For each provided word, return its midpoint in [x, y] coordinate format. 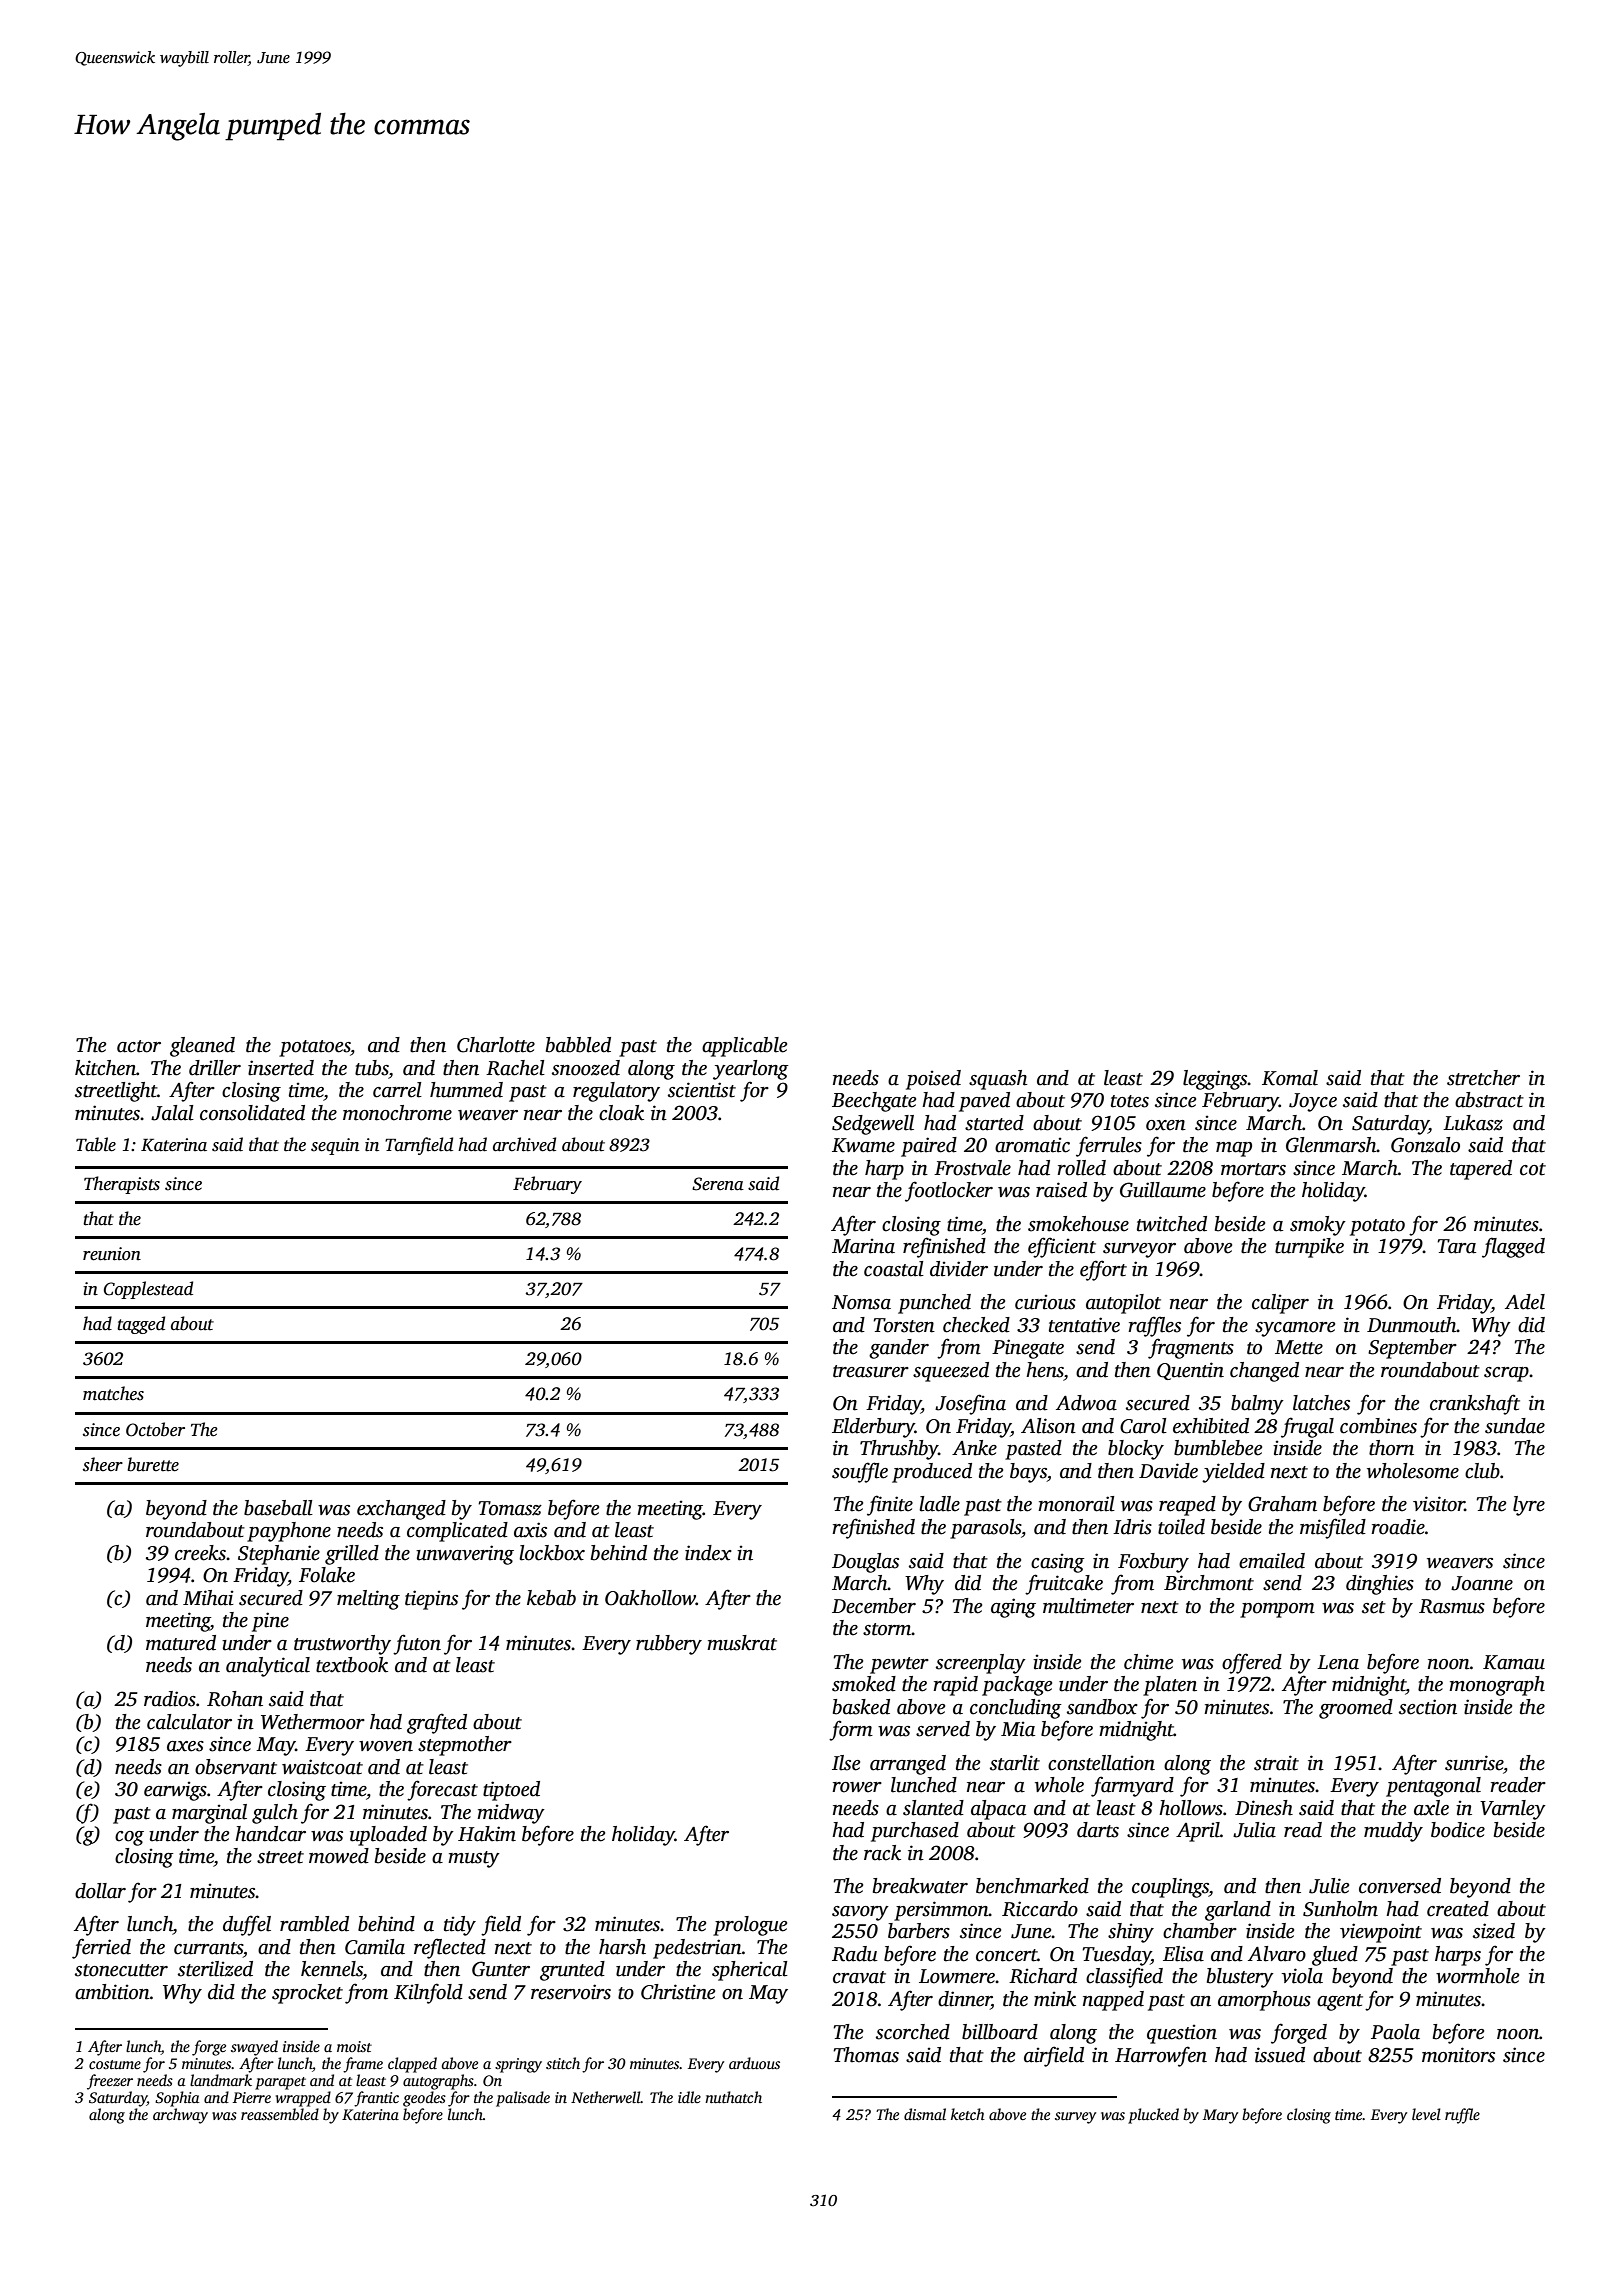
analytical [268, 1667]
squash [998, 1080]
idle [689, 2097]
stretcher [1483, 1078]
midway [511, 1814]
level [1426, 2114]
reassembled [280, 2114]
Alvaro [1277, 1954]
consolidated [252, 1113]
